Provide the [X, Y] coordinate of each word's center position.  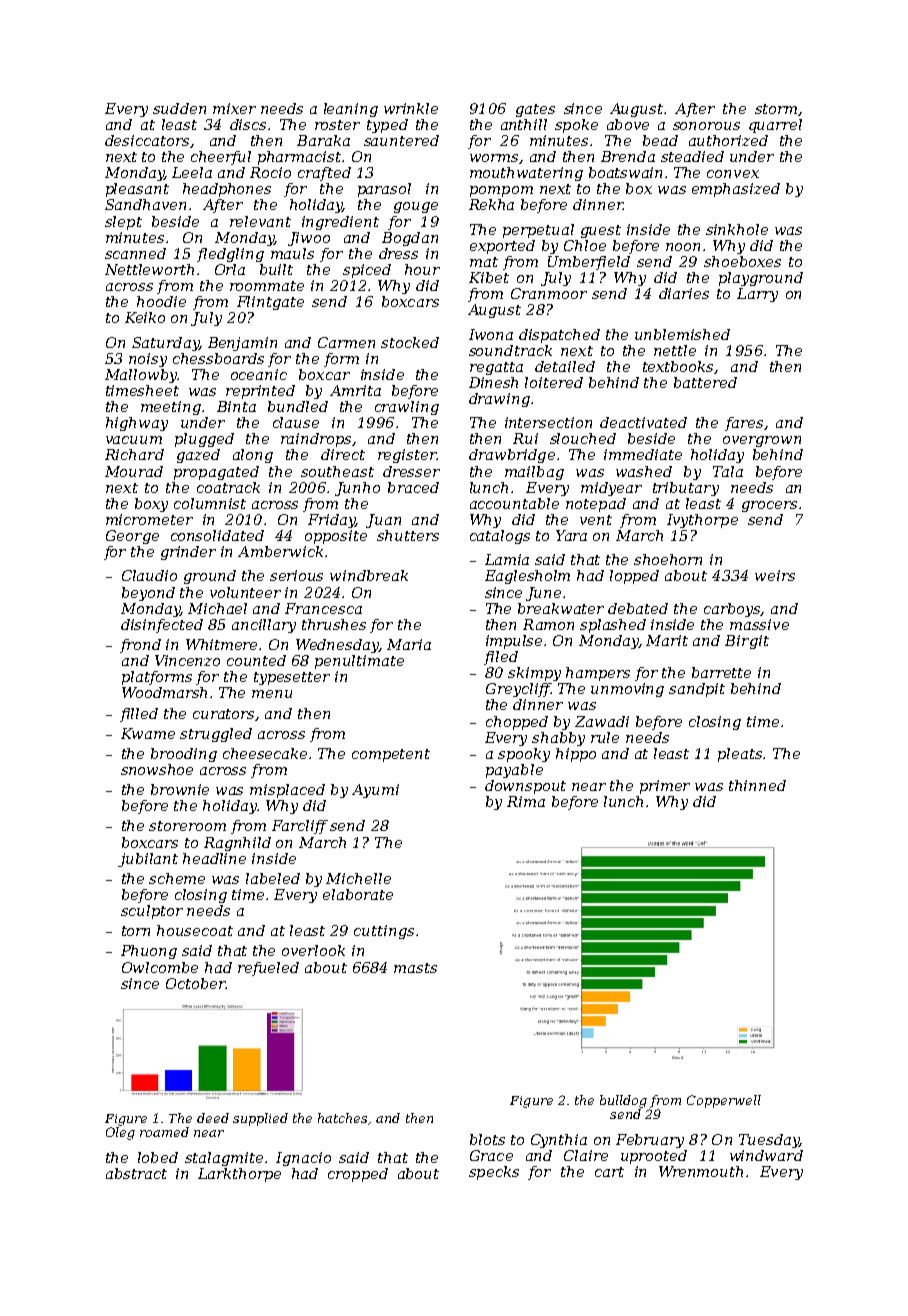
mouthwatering [526, 174]
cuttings [384, 932]
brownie [180, 789]
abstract [136, 1173]
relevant [260, 221]
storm [776, 109]
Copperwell [724, 1101]
